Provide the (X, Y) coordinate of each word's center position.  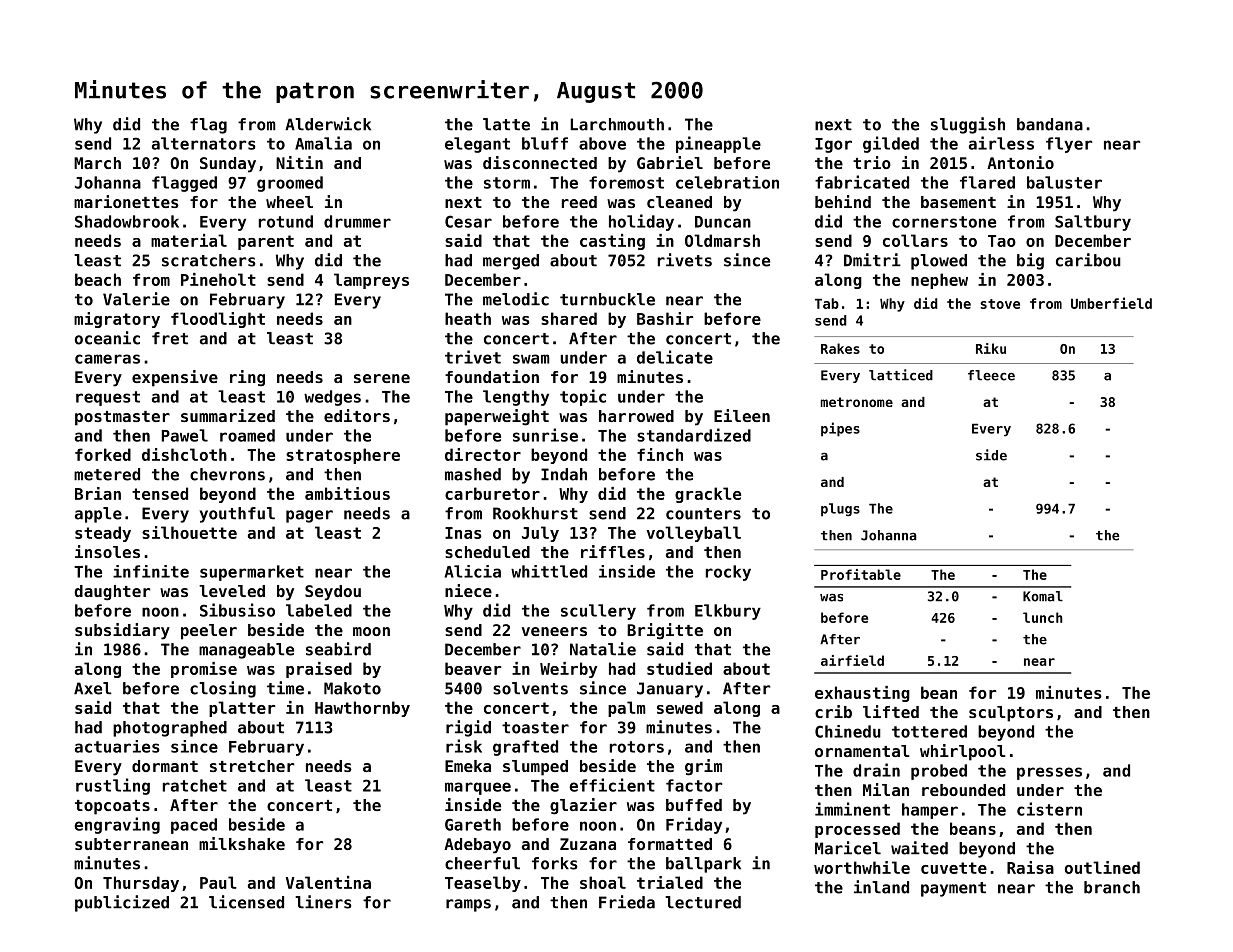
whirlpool (963, 752)
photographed (170, 729)
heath (468, 318)
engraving (117, 825)
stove (1000, 304)
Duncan (723, 222)
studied (679, 668)
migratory (117, 320)
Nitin (299, 162)
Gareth (473, 824)
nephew (939, 281)
